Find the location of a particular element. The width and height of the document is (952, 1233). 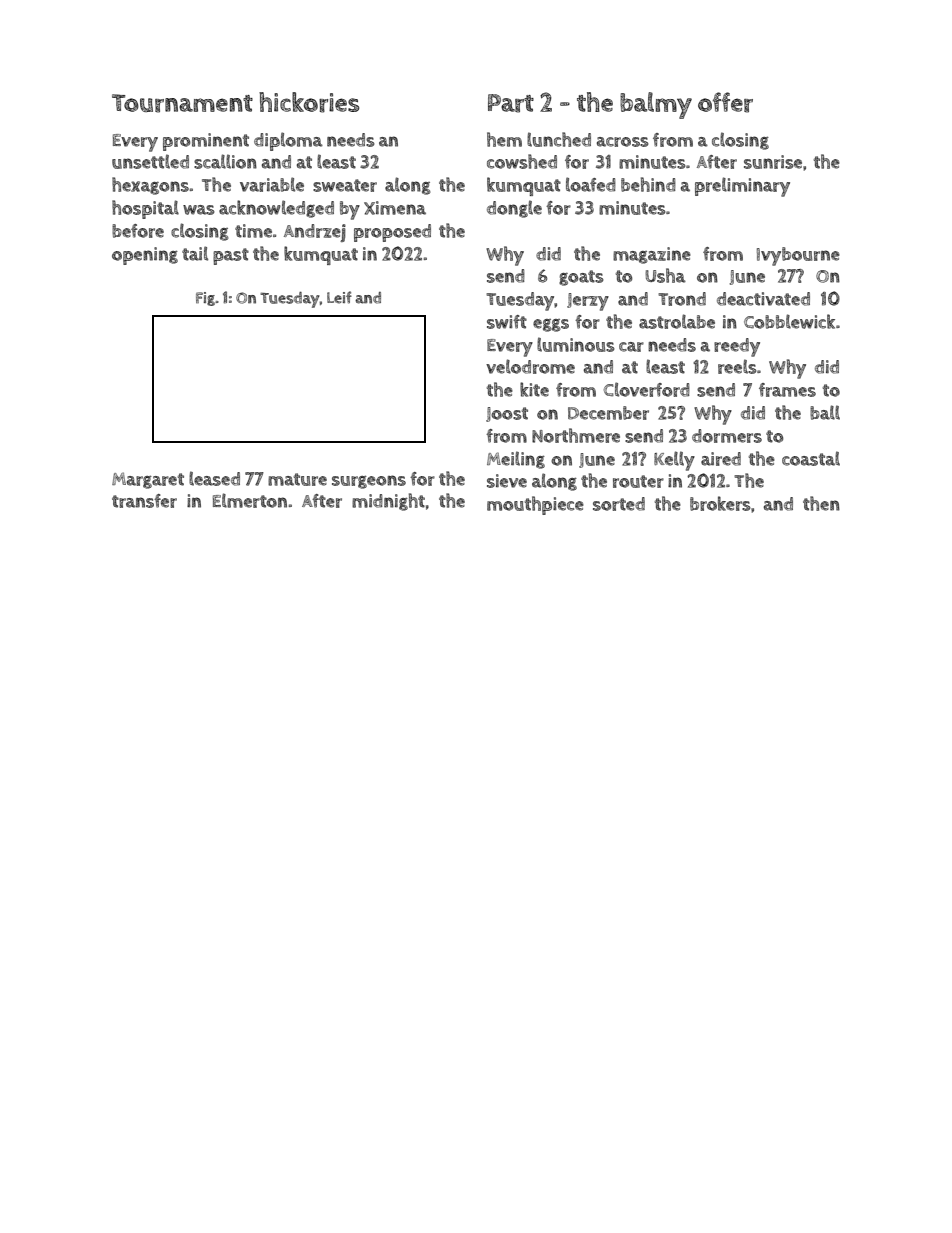

Tournament is located at coordinates (182, 103).
